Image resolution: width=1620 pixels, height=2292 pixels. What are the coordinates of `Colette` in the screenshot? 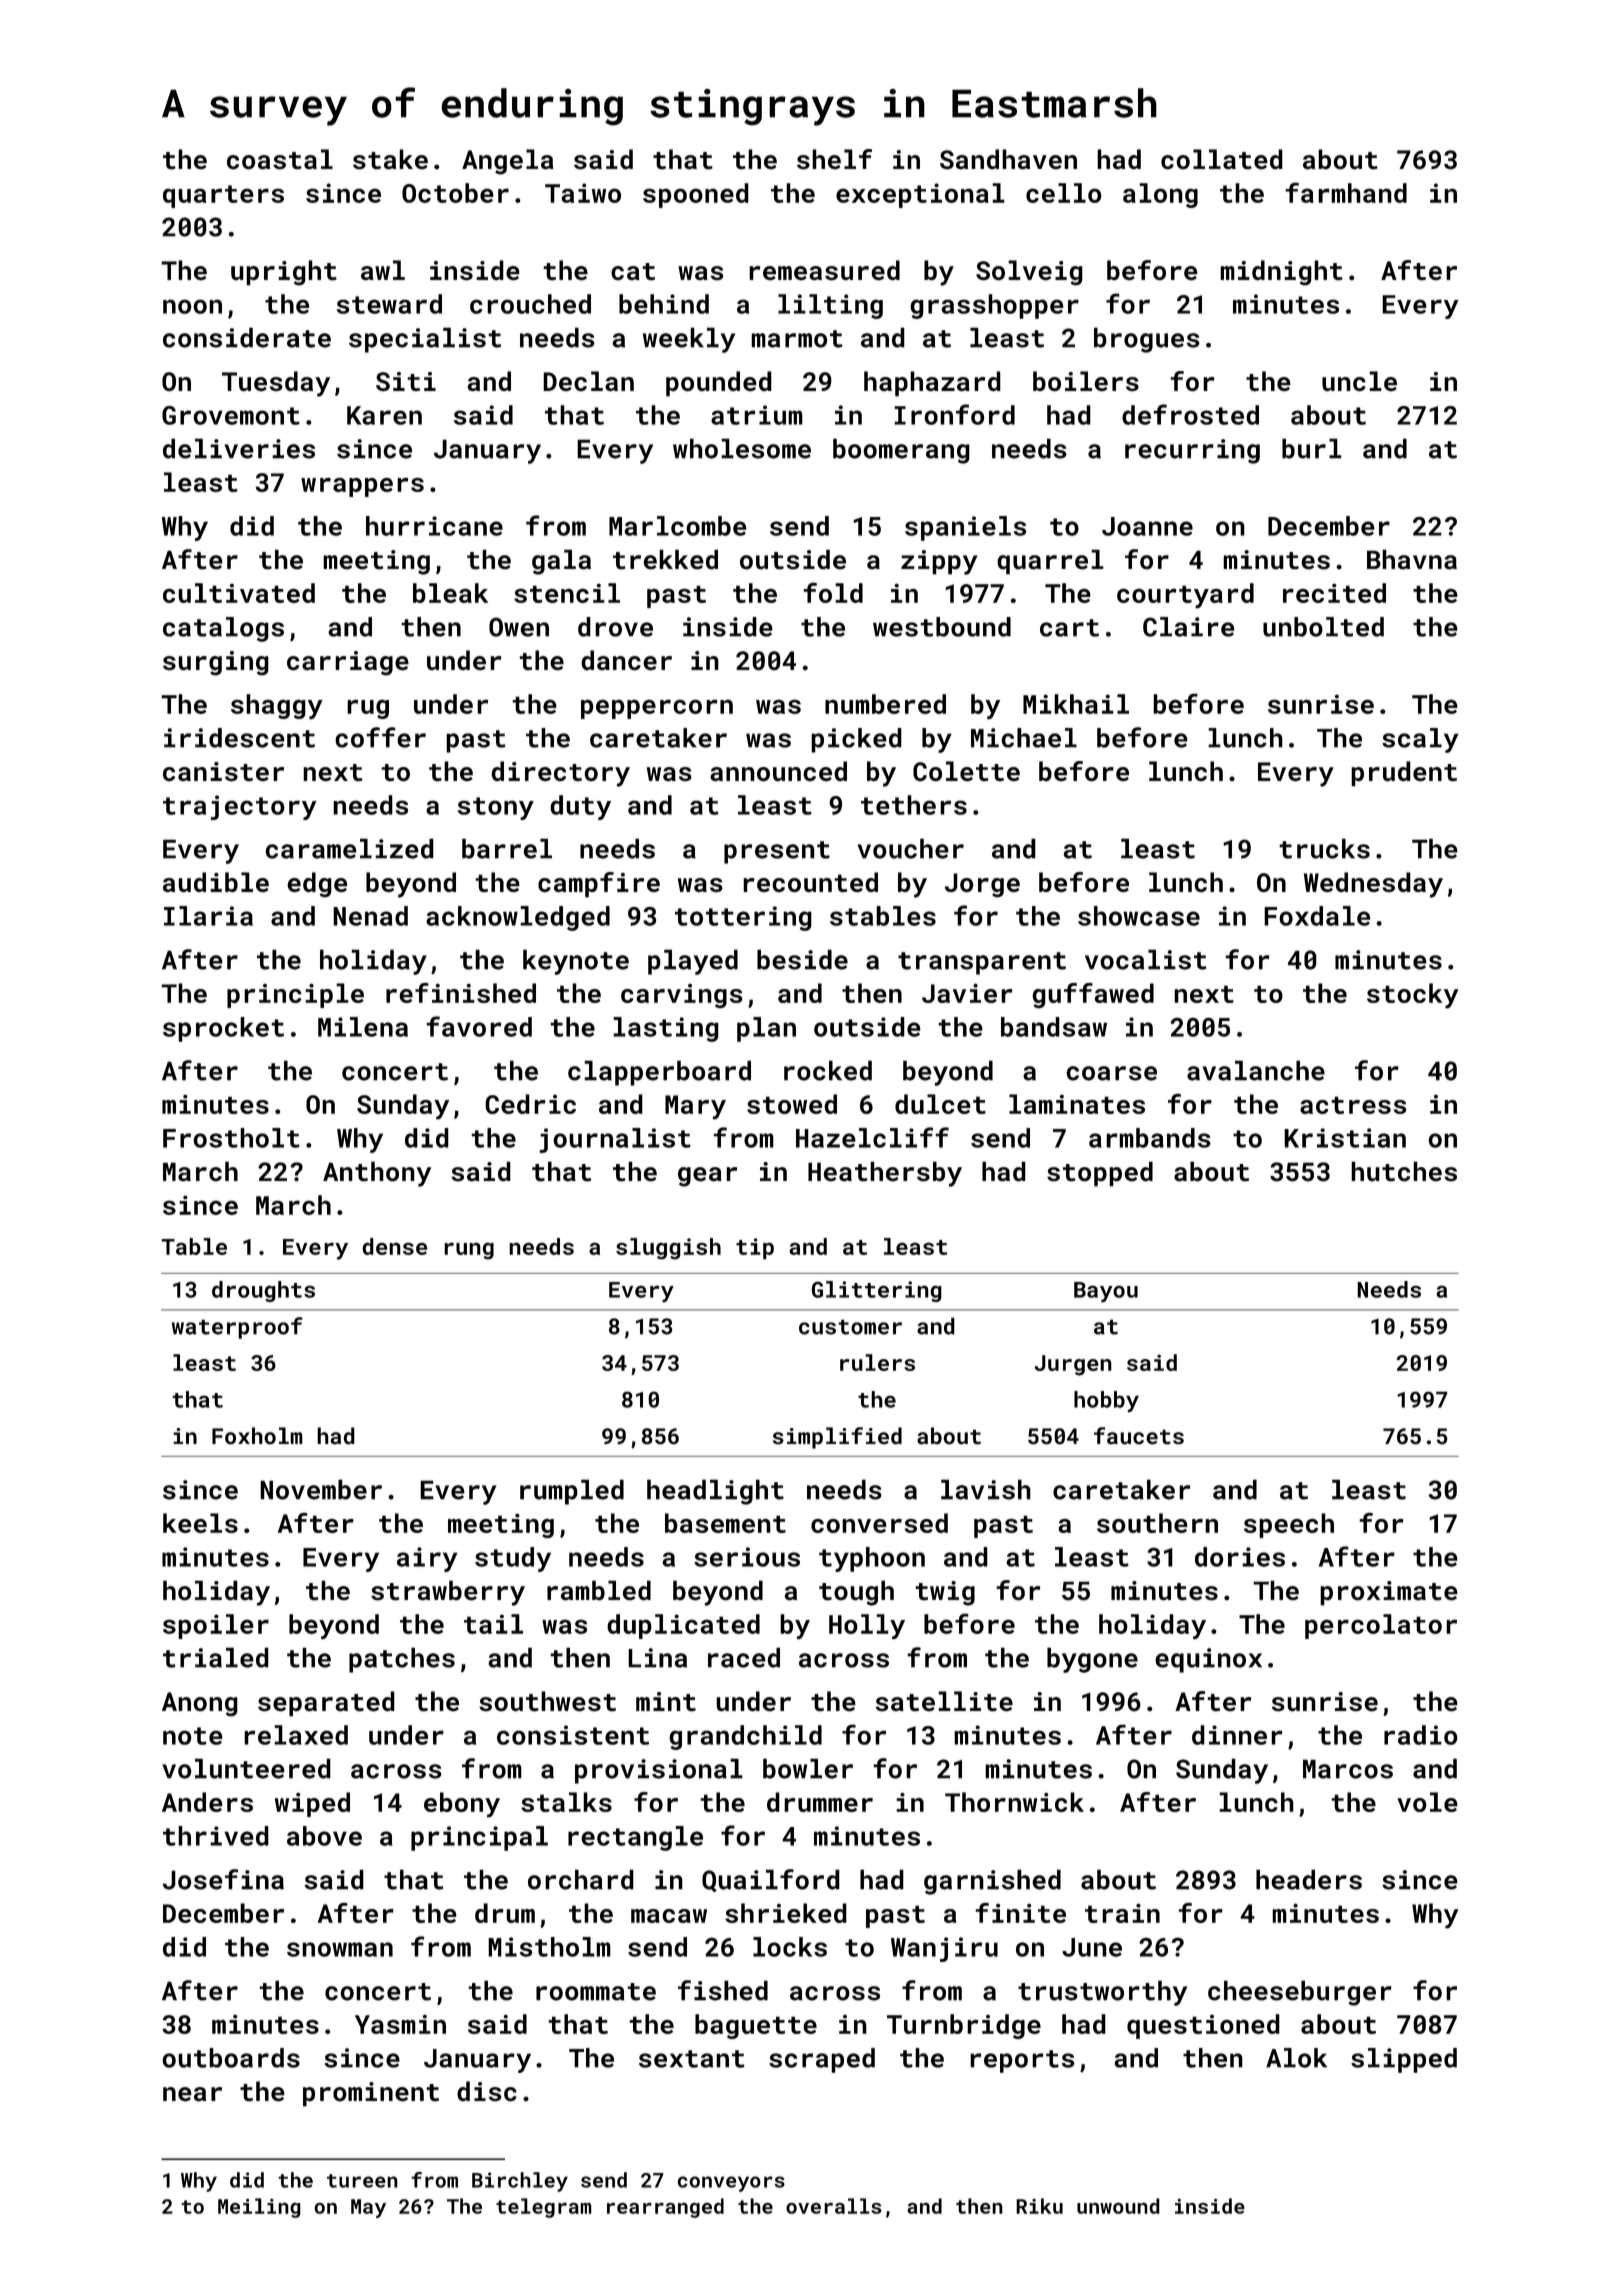 It's located at (966, 771).
